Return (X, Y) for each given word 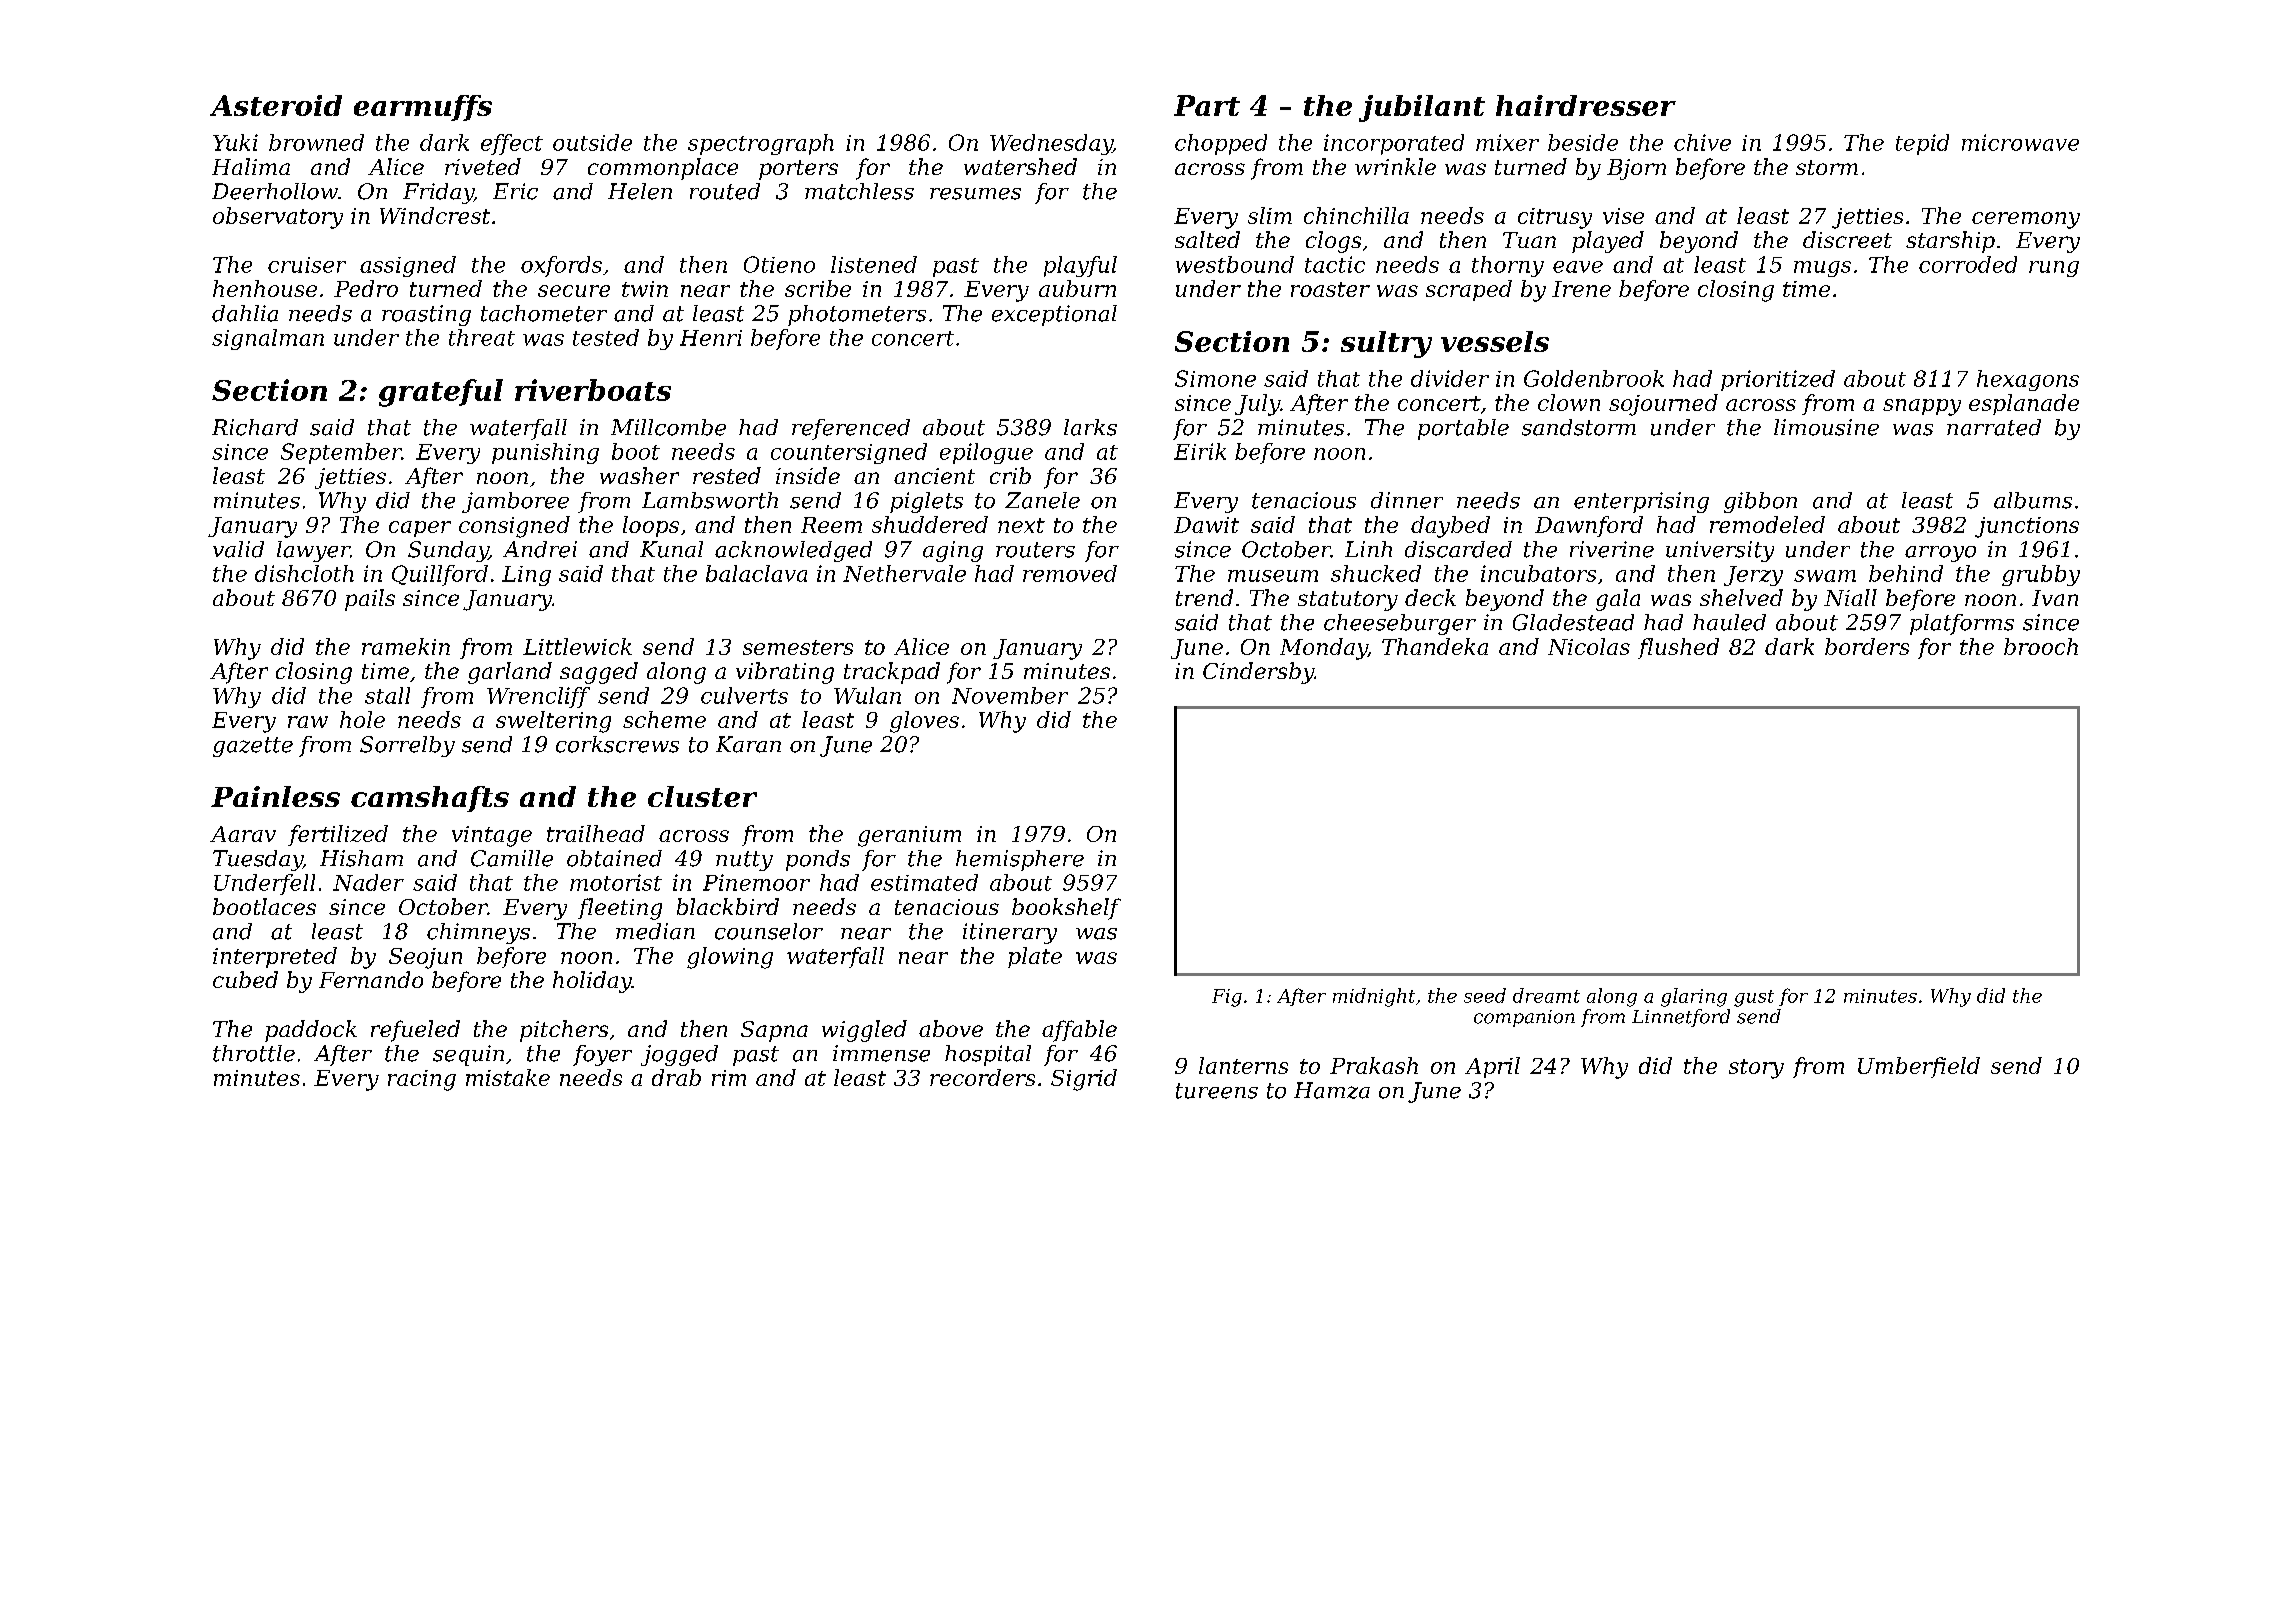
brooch (2041, 646)
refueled (415, 1031)
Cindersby (1258, 673)
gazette (253, 747)
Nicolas (1589, 646)
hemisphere (1020, 860)
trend (1204, 597)
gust (1754, 998)
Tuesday (258, 860)
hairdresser (1586, 105)
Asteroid (276, 105)
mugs (1822, 269)
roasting (426, 315)
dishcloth (304, 573)
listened (874, 264)
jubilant (1422, 108)
